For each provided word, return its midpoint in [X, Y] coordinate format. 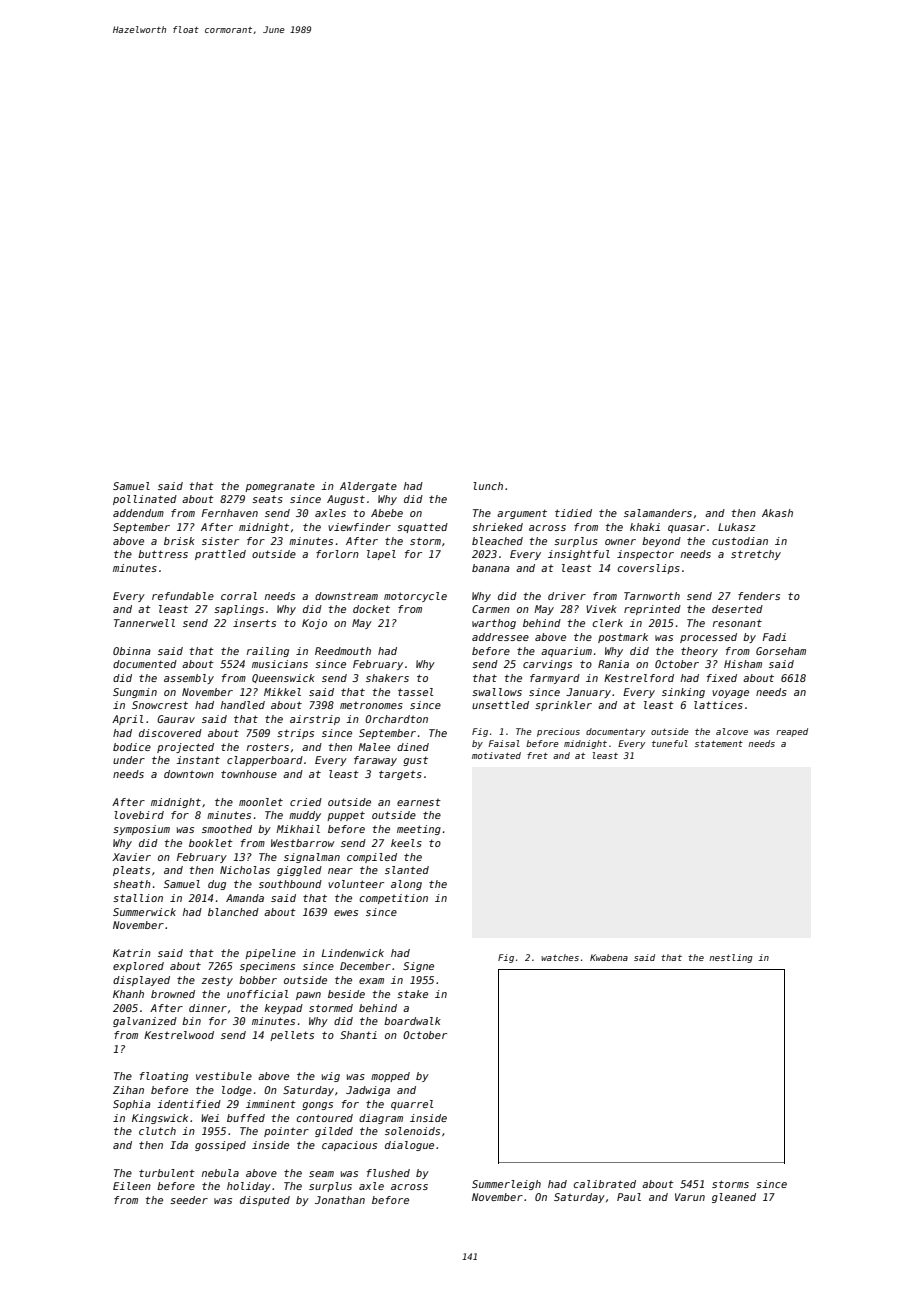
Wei [210, 1118]
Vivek [601, 609]
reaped [792, 732]
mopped [390, 1077]
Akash [777, 513]
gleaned [734, 1198]
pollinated [145, 500]
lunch [488, 486]
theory [699, 652]
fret [537, 755]
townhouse [249, 774]
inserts [254, 623]
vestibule [224, 1076]
